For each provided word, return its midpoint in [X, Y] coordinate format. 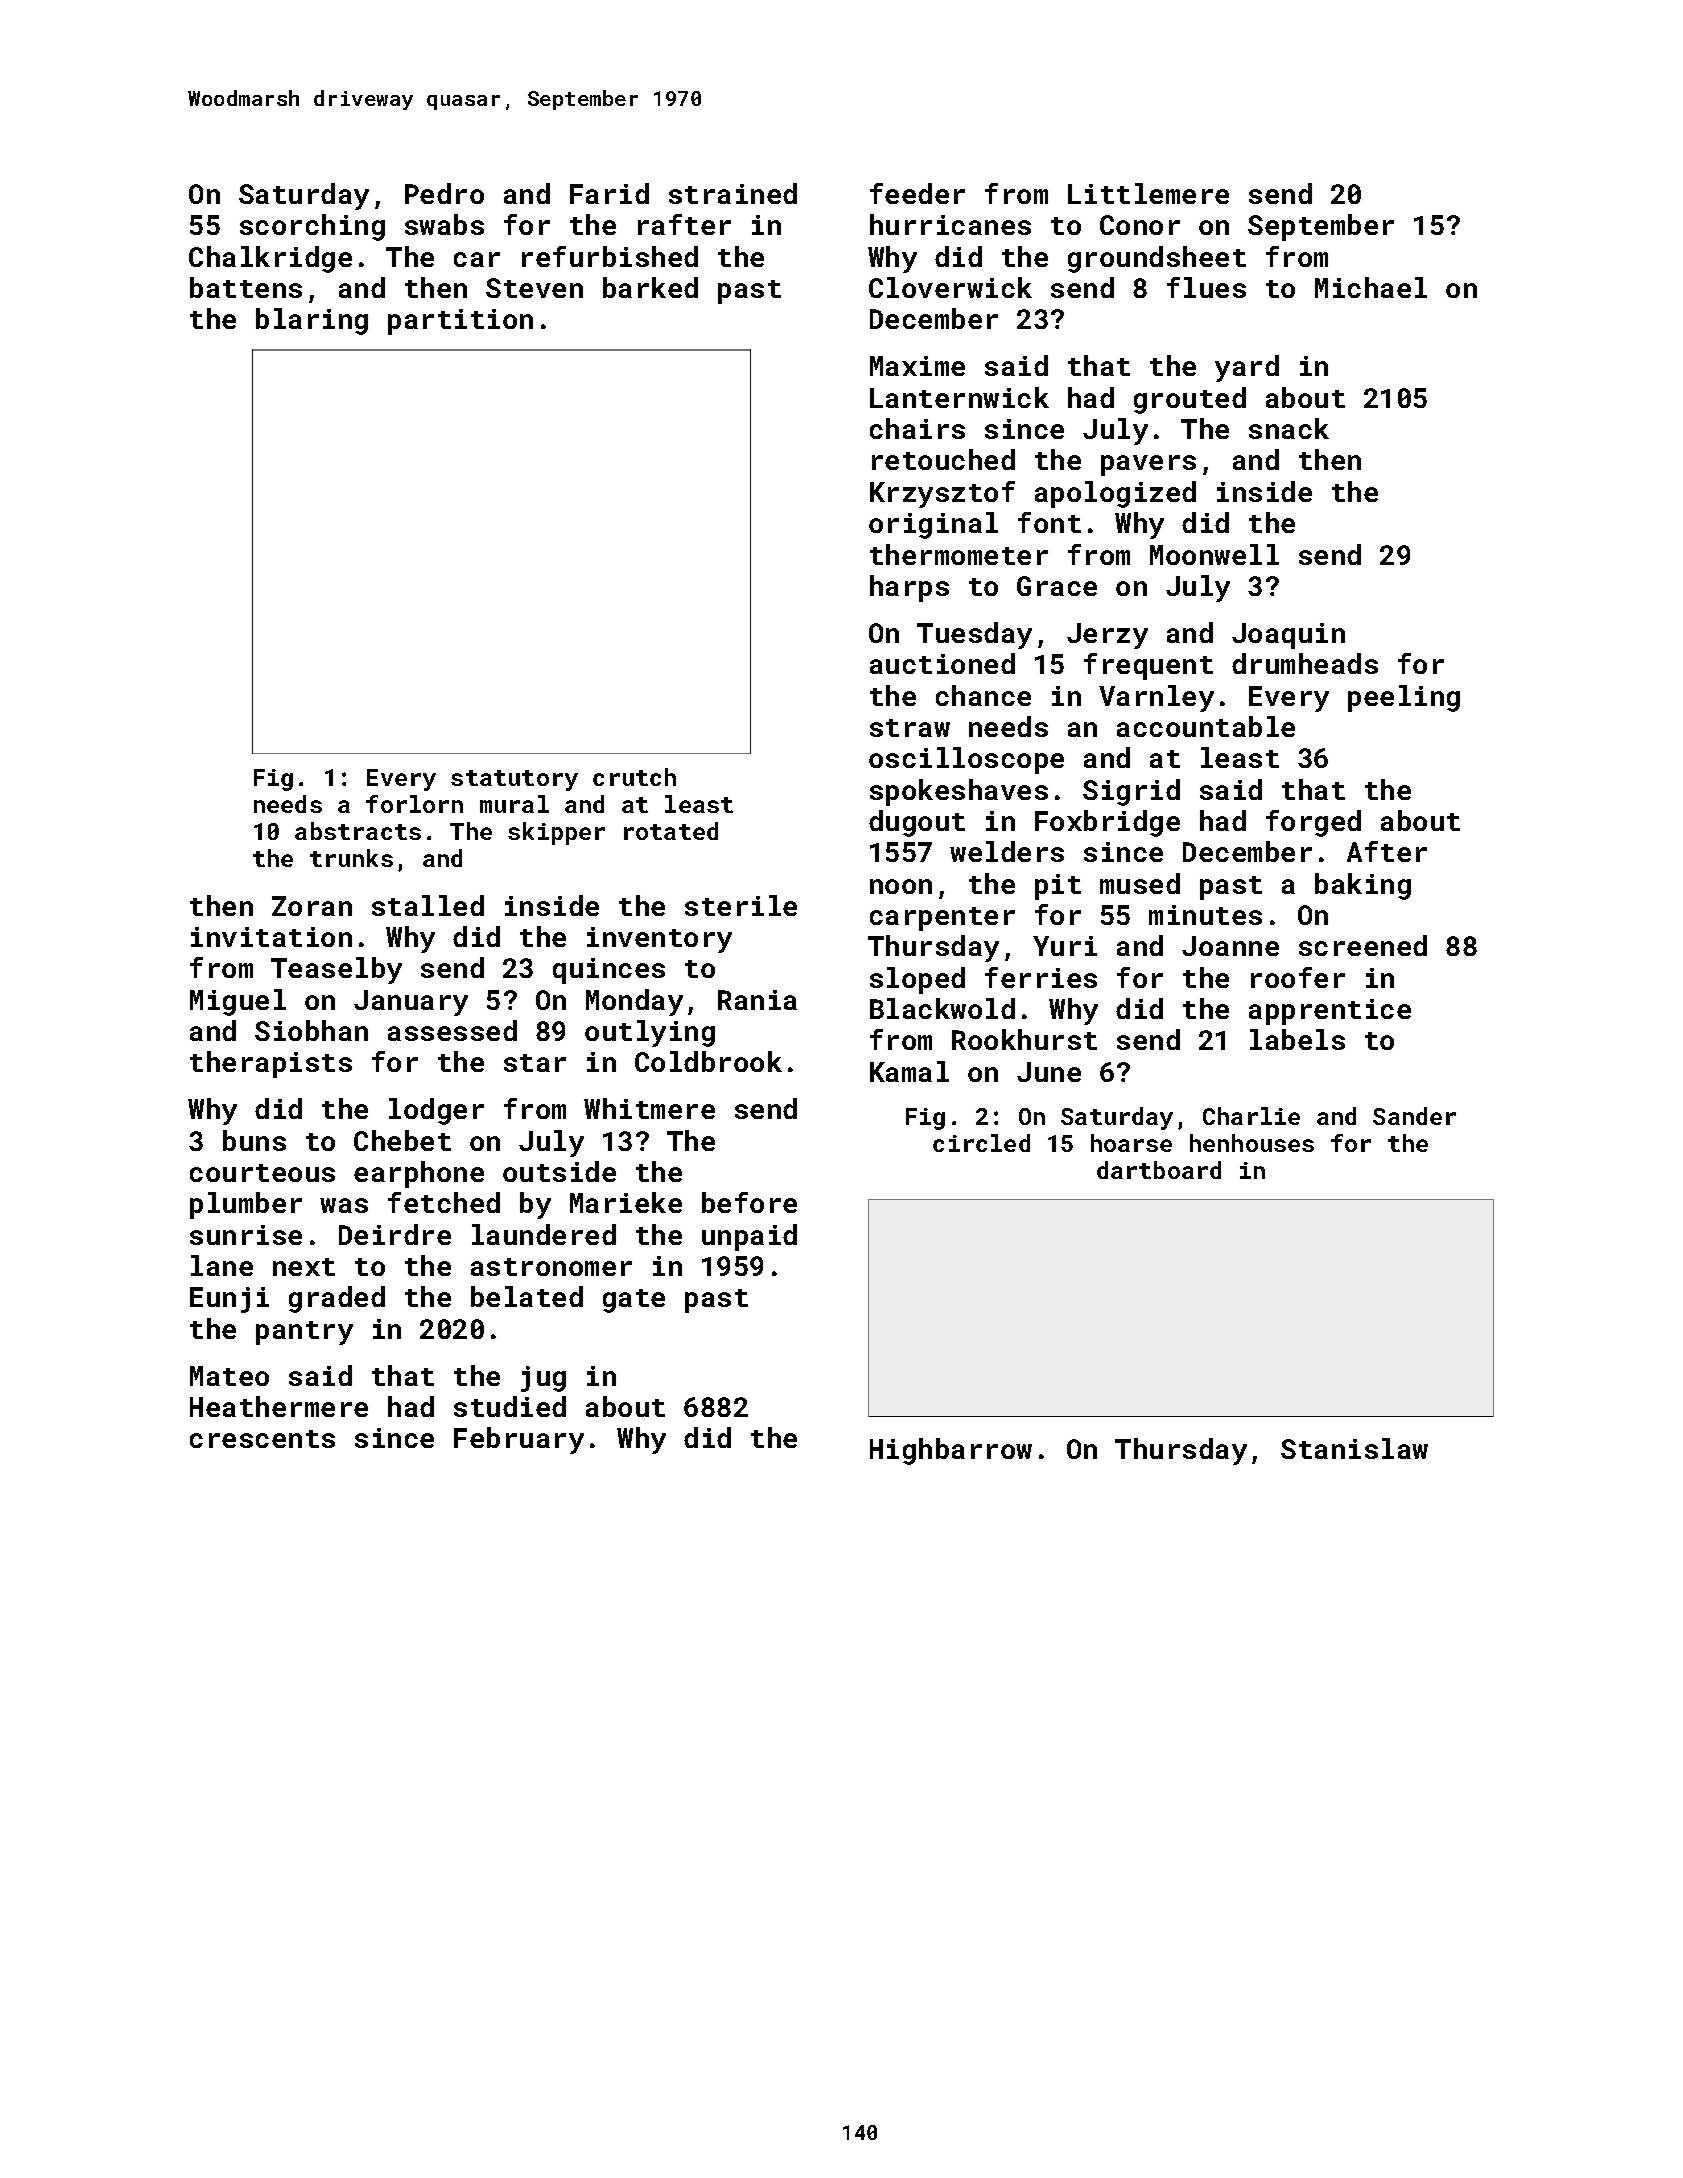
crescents [262, 1439]
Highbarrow [951, 1451]
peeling [1404, 698]
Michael [1371, 287]
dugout [917, 823]
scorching [312, 227]
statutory [514, 780]
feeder [917, 193]
